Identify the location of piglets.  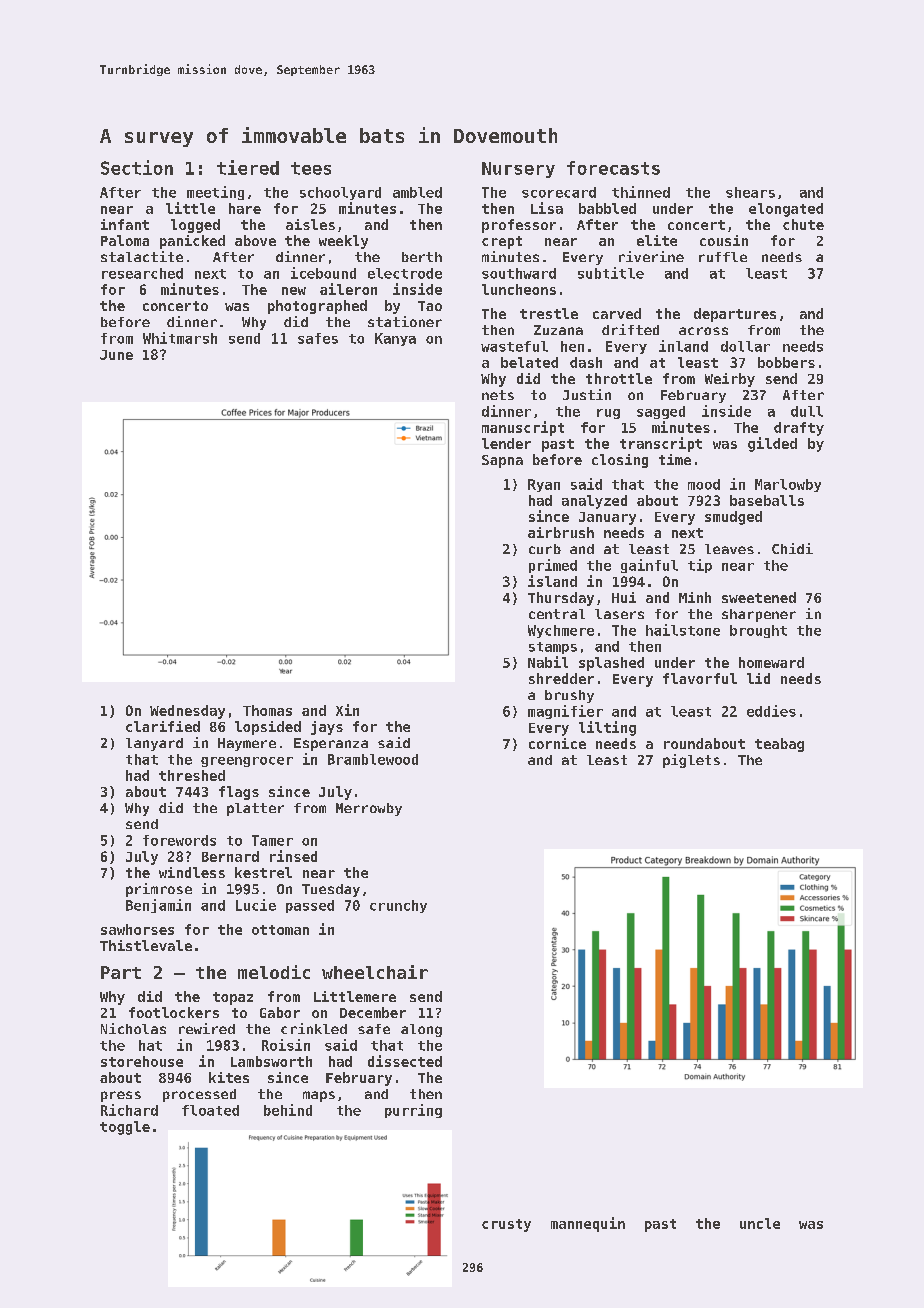
(691, 761).
